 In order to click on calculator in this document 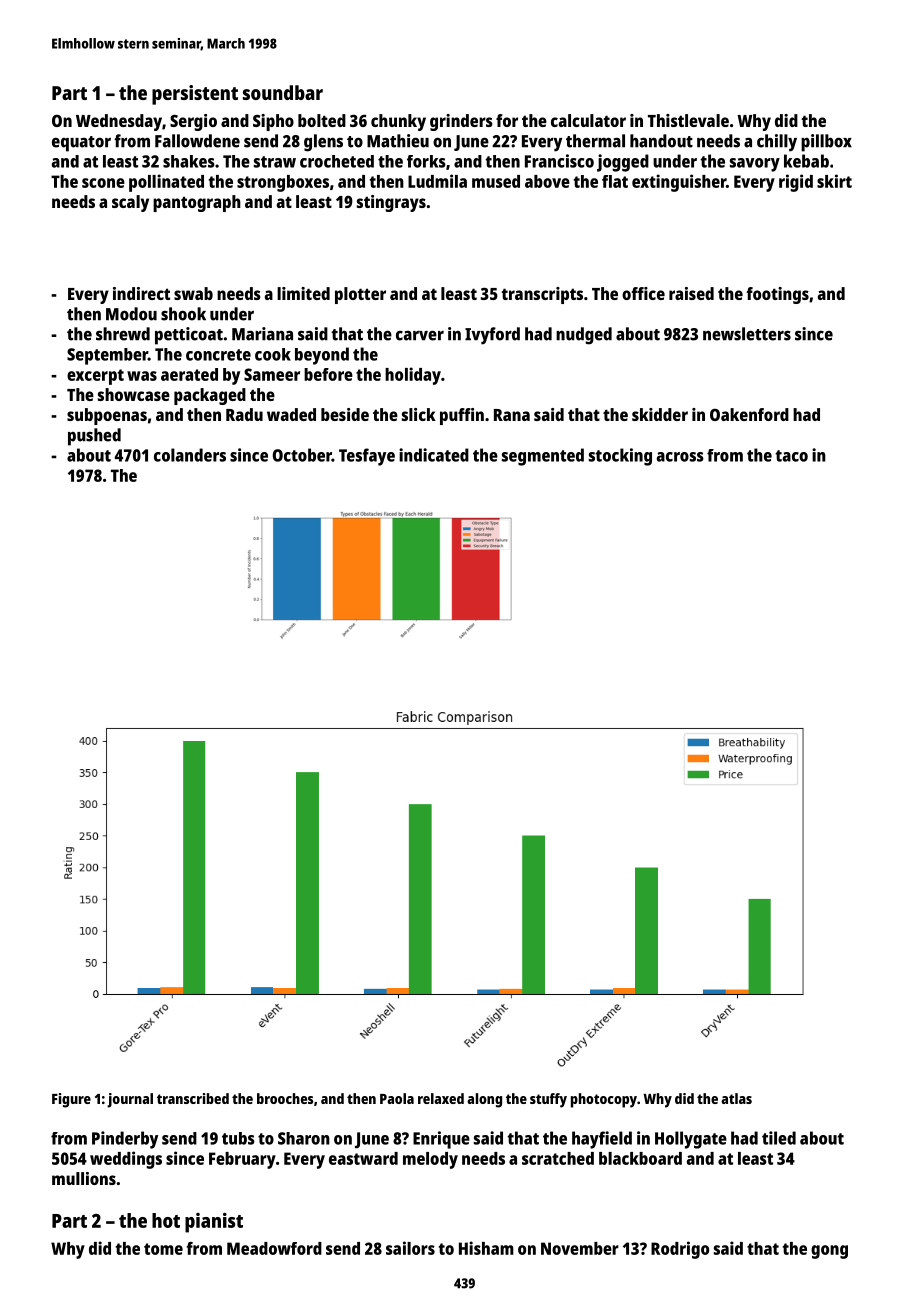, I will do `click(588, 120)`.
